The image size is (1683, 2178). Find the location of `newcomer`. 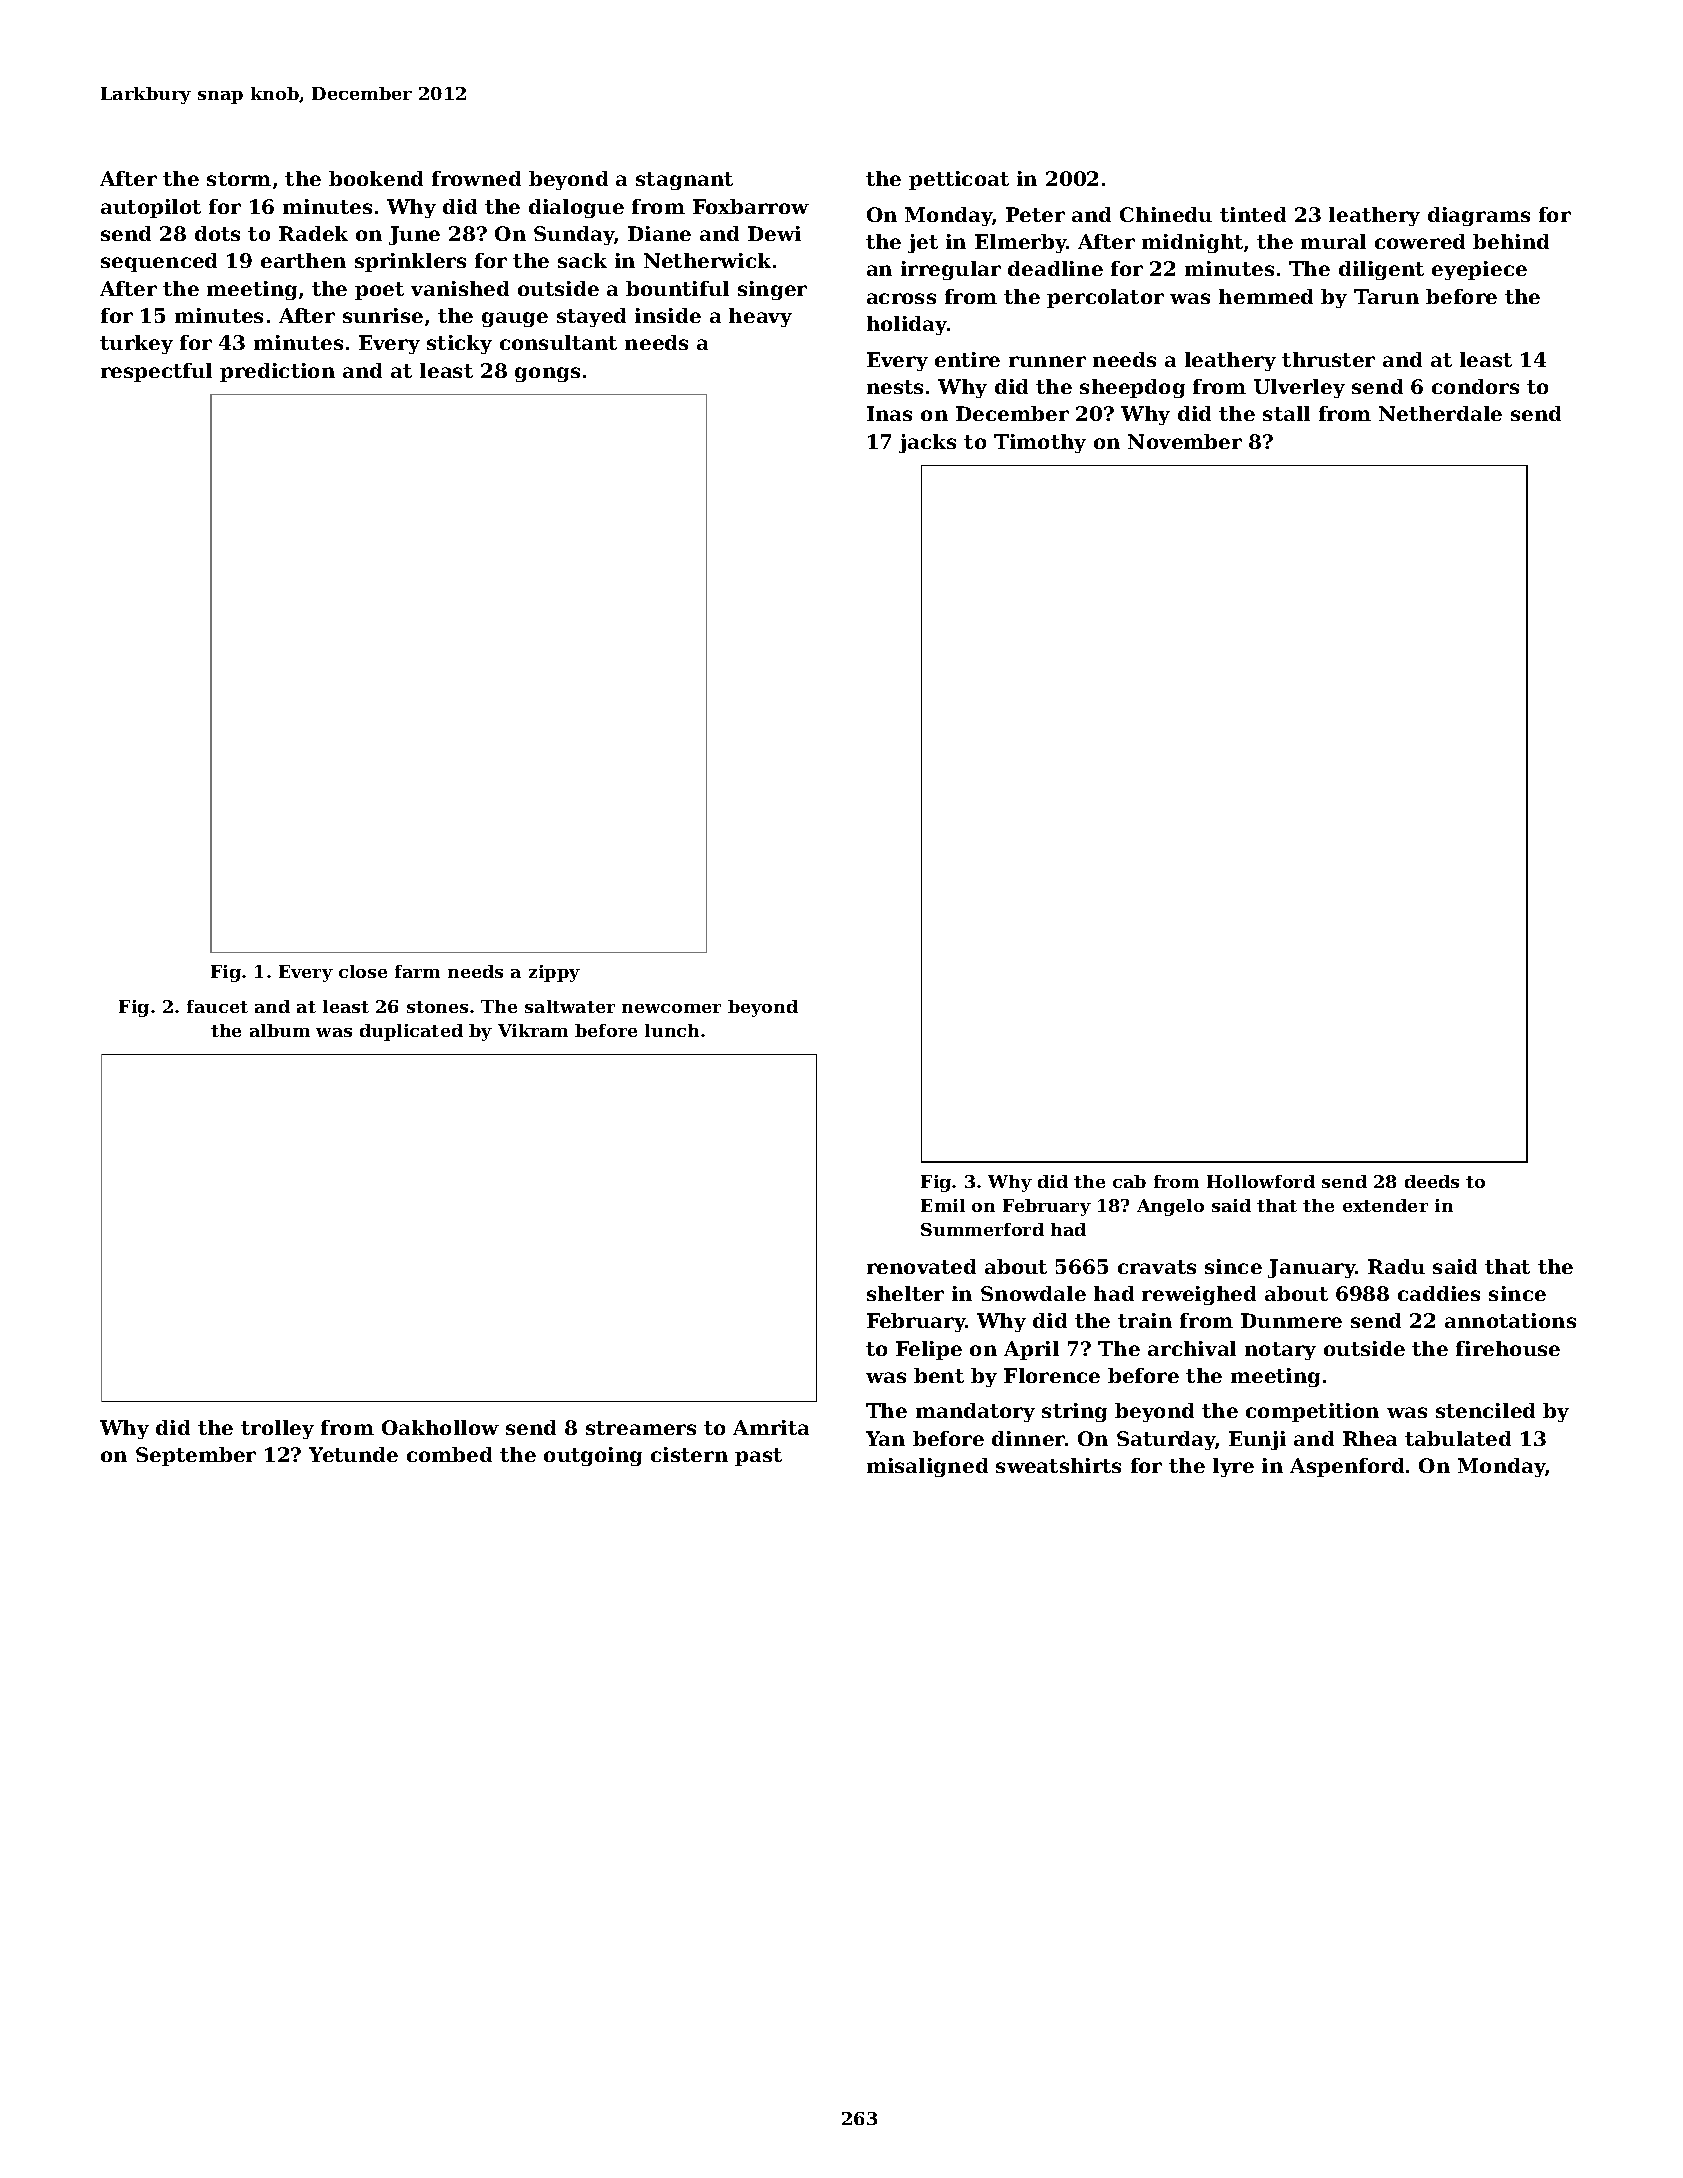

newcomer is located at coordinates (671, 1008).
